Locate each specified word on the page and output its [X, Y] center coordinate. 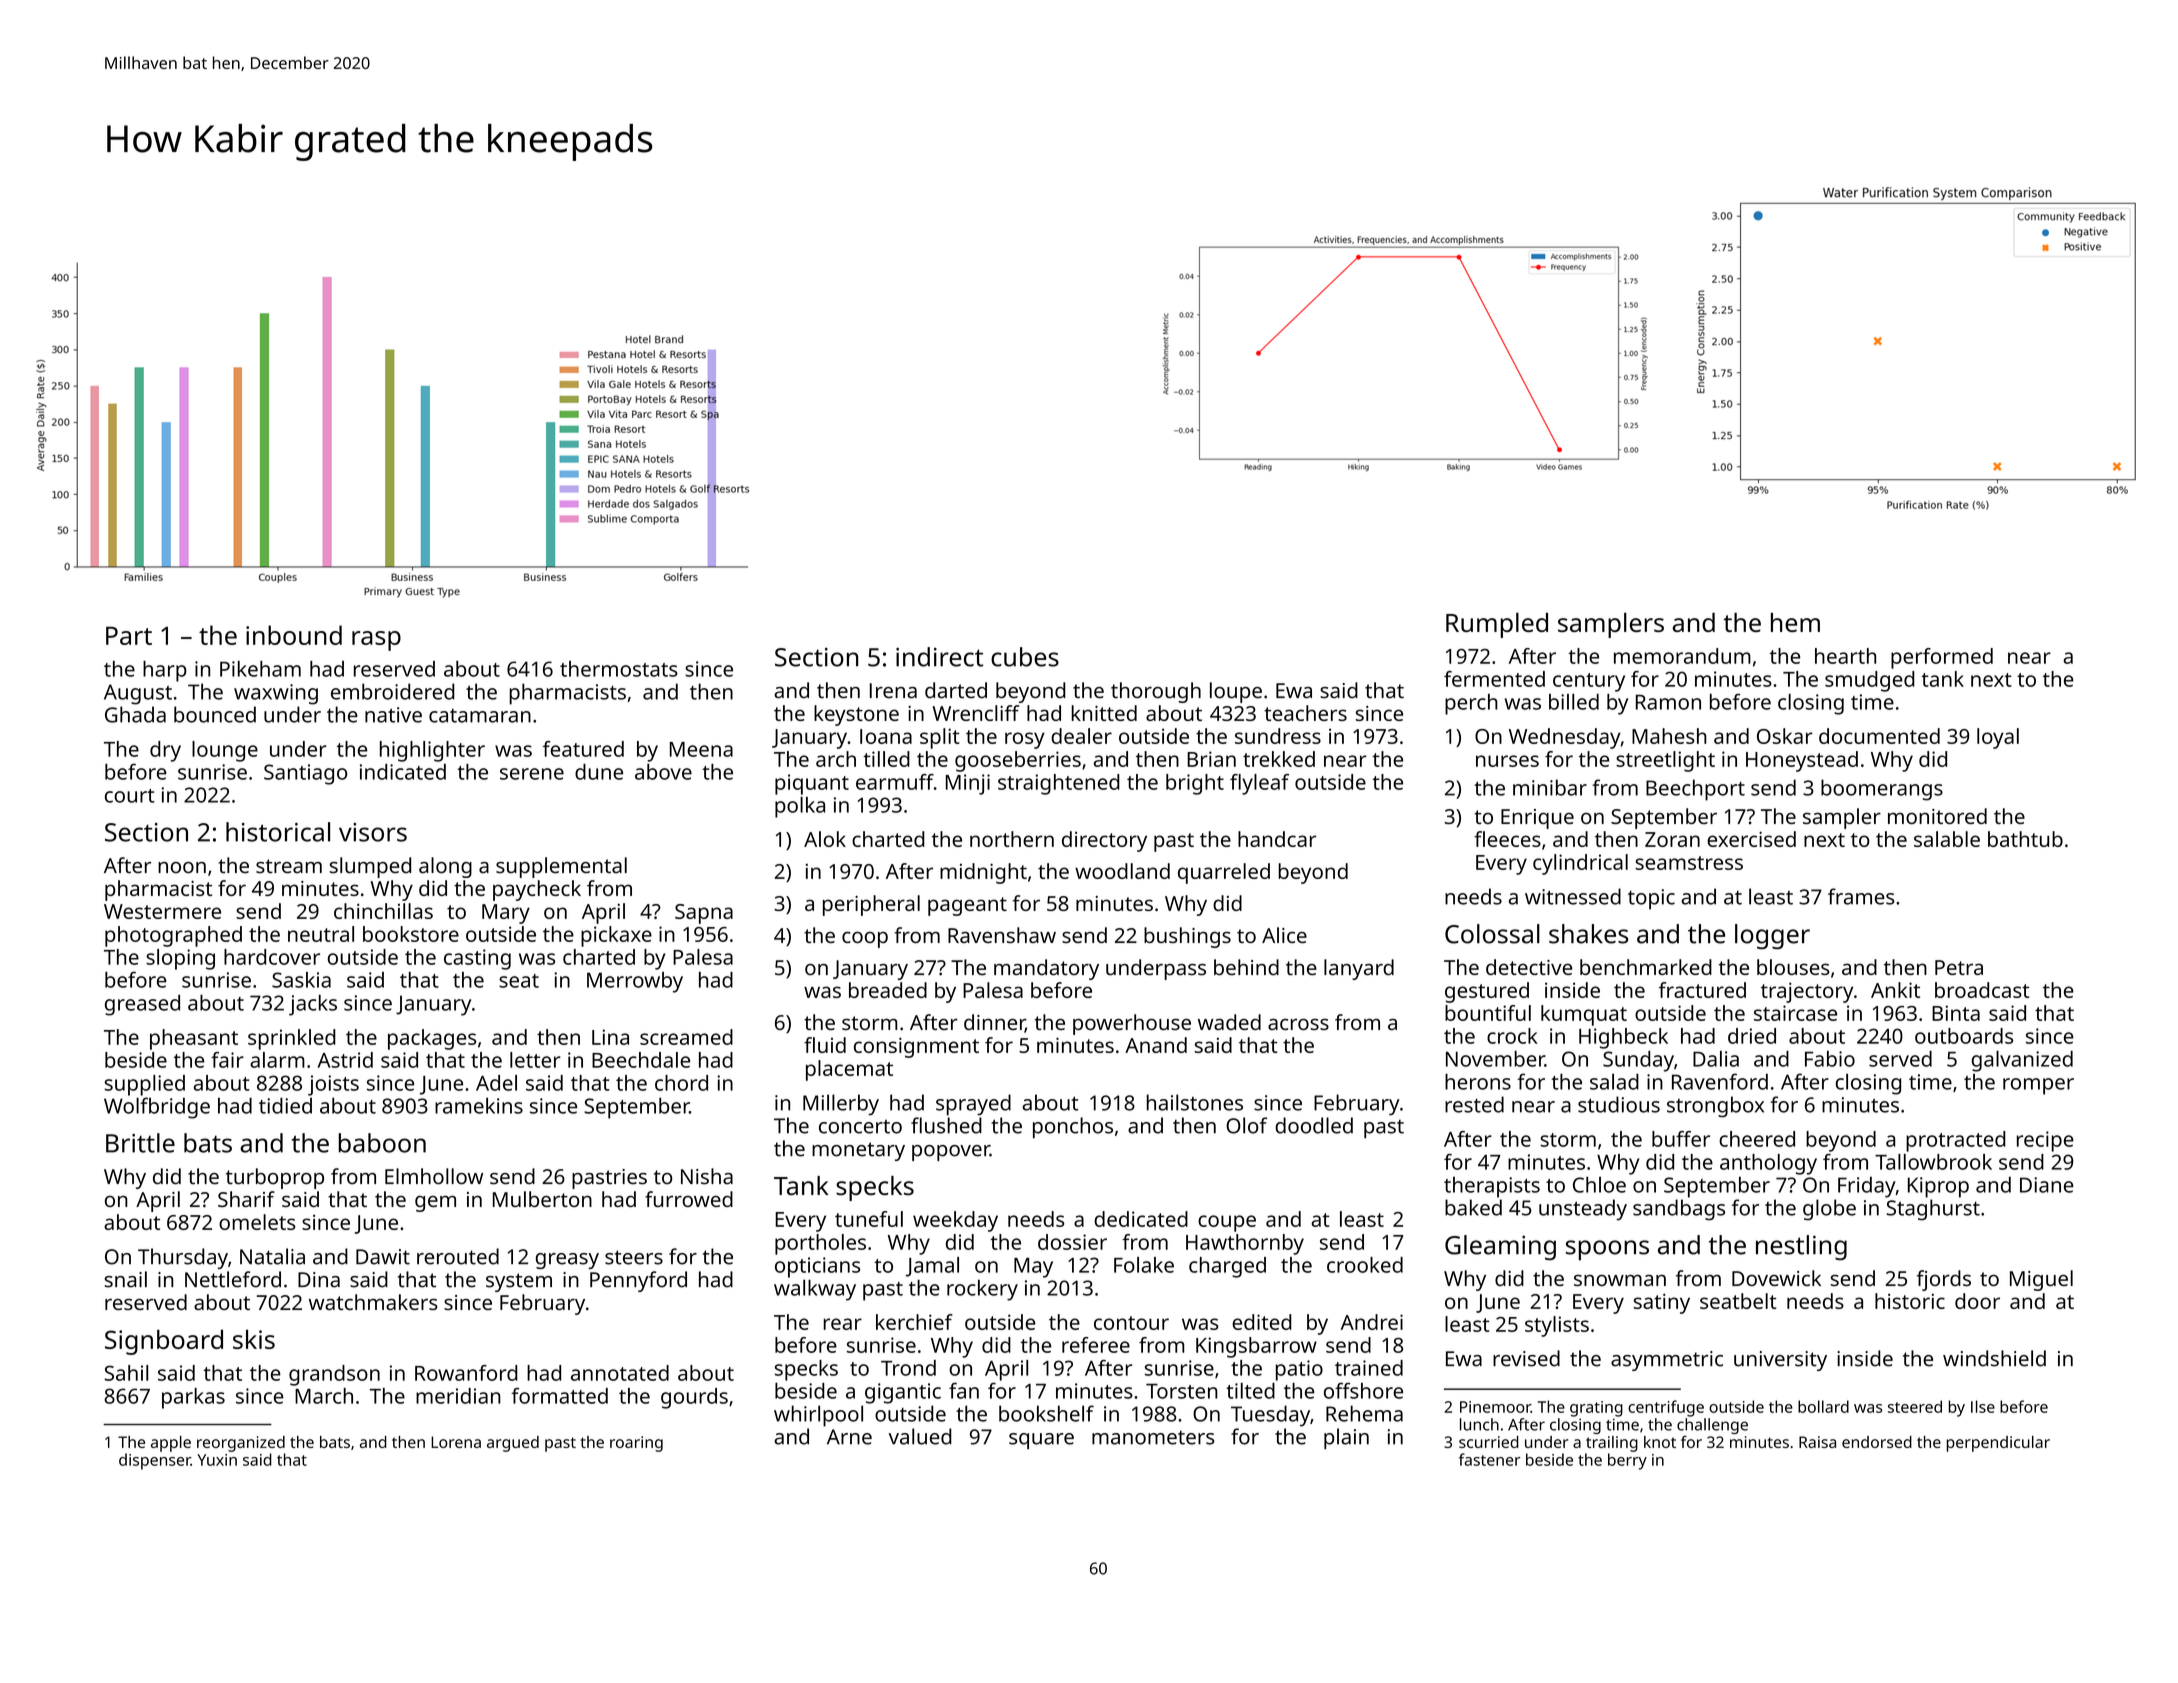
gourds [694, 1398]
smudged [1870, 681]
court [130, 796]
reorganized [241, 1444]
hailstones [1194, 1102]
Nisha [707, 1176]
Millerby [841, 1104]
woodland [1122, 871]
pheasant [194, 1039]
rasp [376, 641]
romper [2038, 1086]
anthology [1768, 1164]
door [1977, 1301]
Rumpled [1497, 625]
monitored [1937, 816]
